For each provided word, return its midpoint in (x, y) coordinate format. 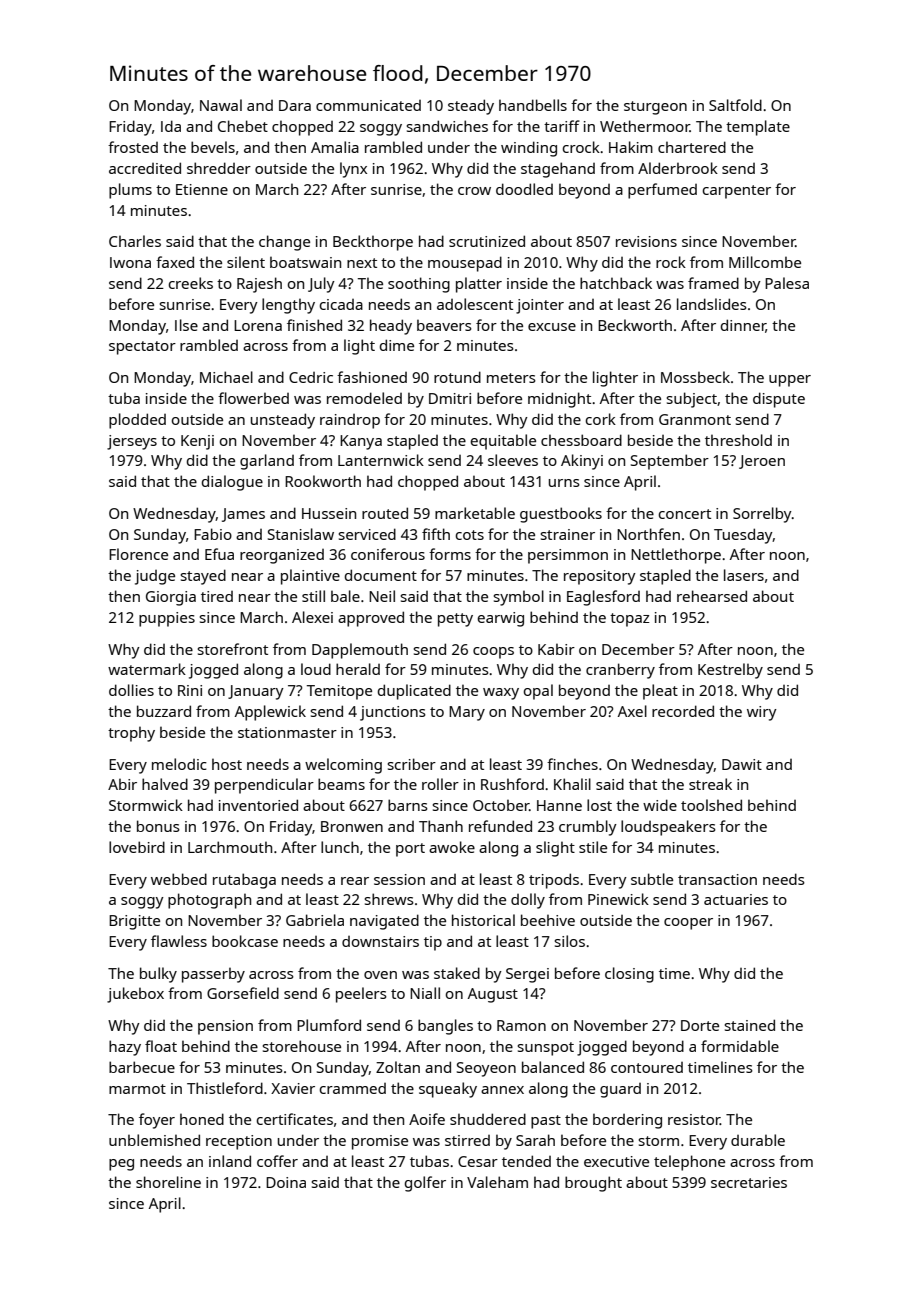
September (670, 462)
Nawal (221, 105)
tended (526, 1161)
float (161, 1046)
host (227, 764)
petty (455, 620)
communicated (368, 105)
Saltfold (735, 105)
